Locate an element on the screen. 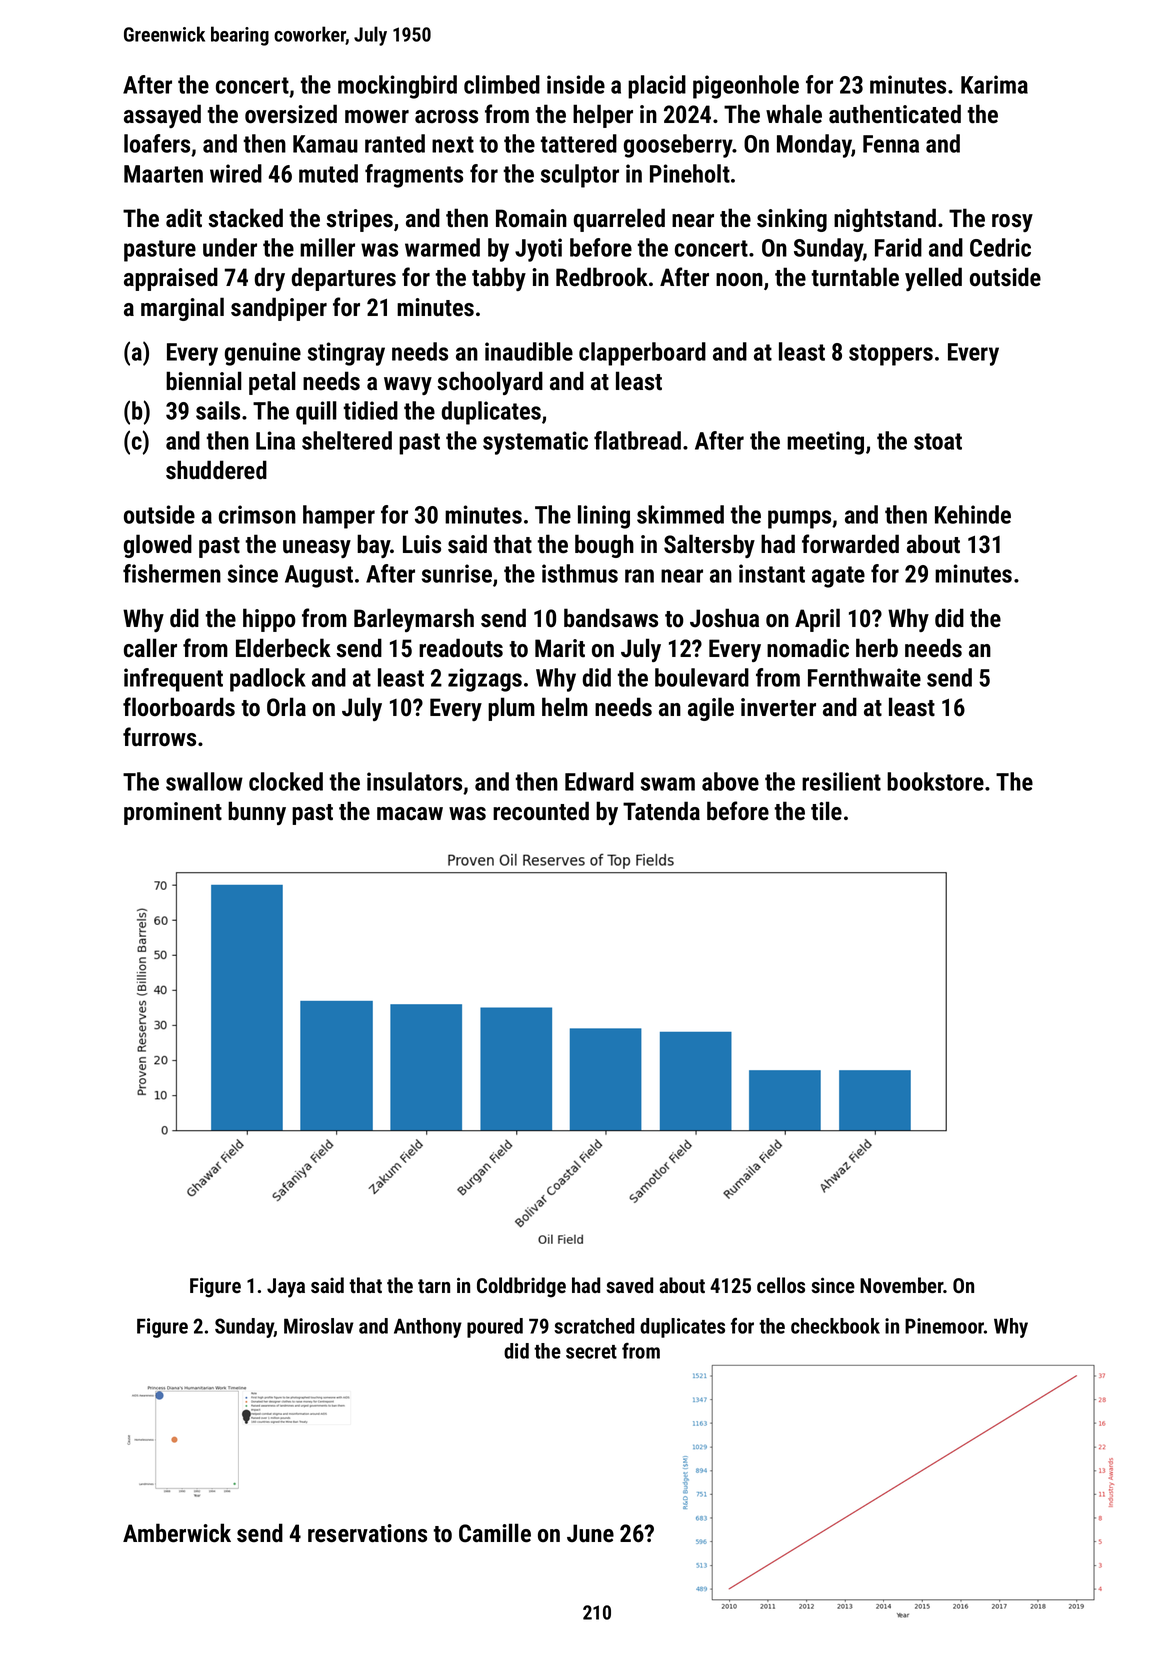 This screenshot has height=1654, width=1165. Karima is located at coordinates (994, 84).
